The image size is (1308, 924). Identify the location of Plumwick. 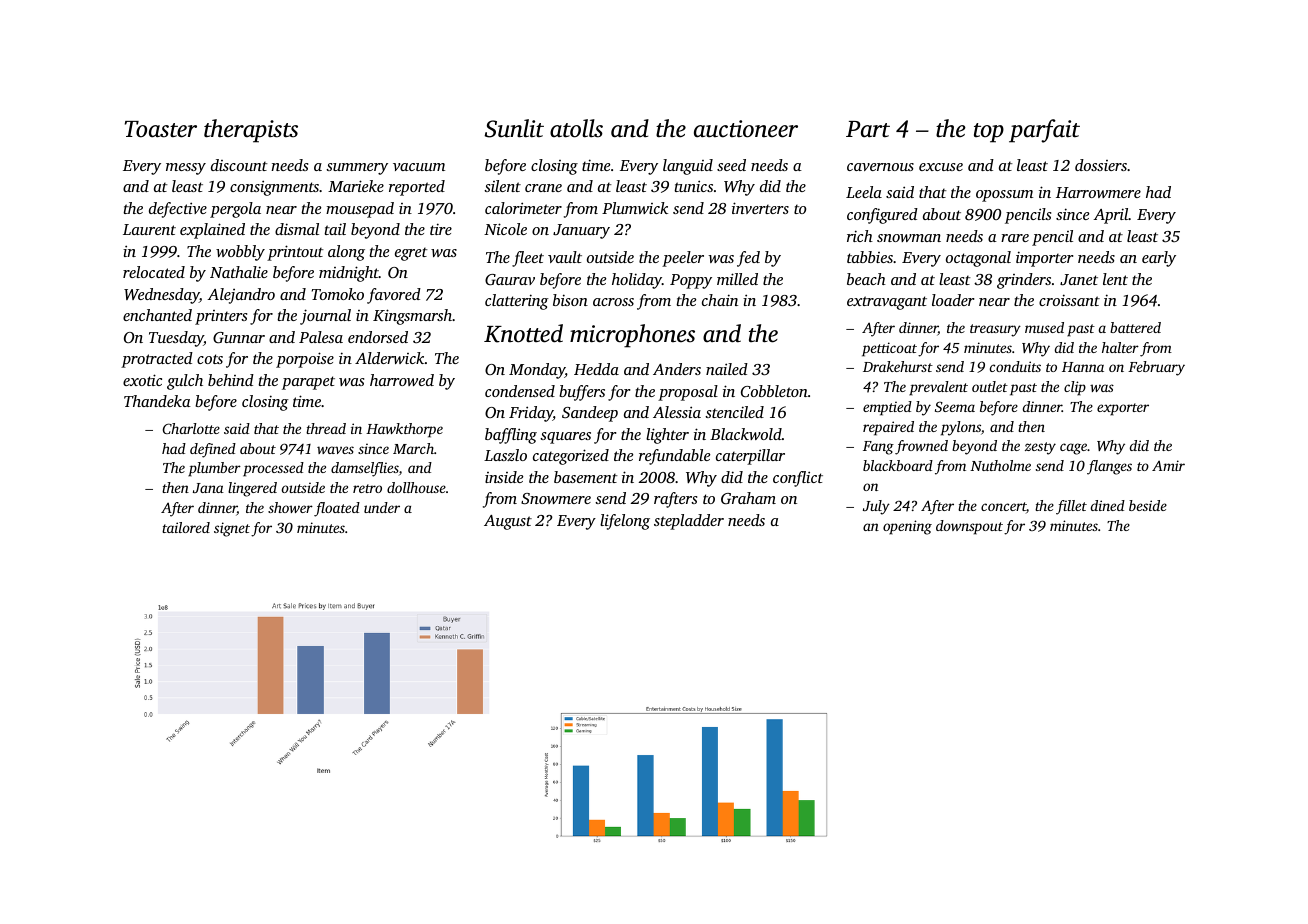
(635, 208).
